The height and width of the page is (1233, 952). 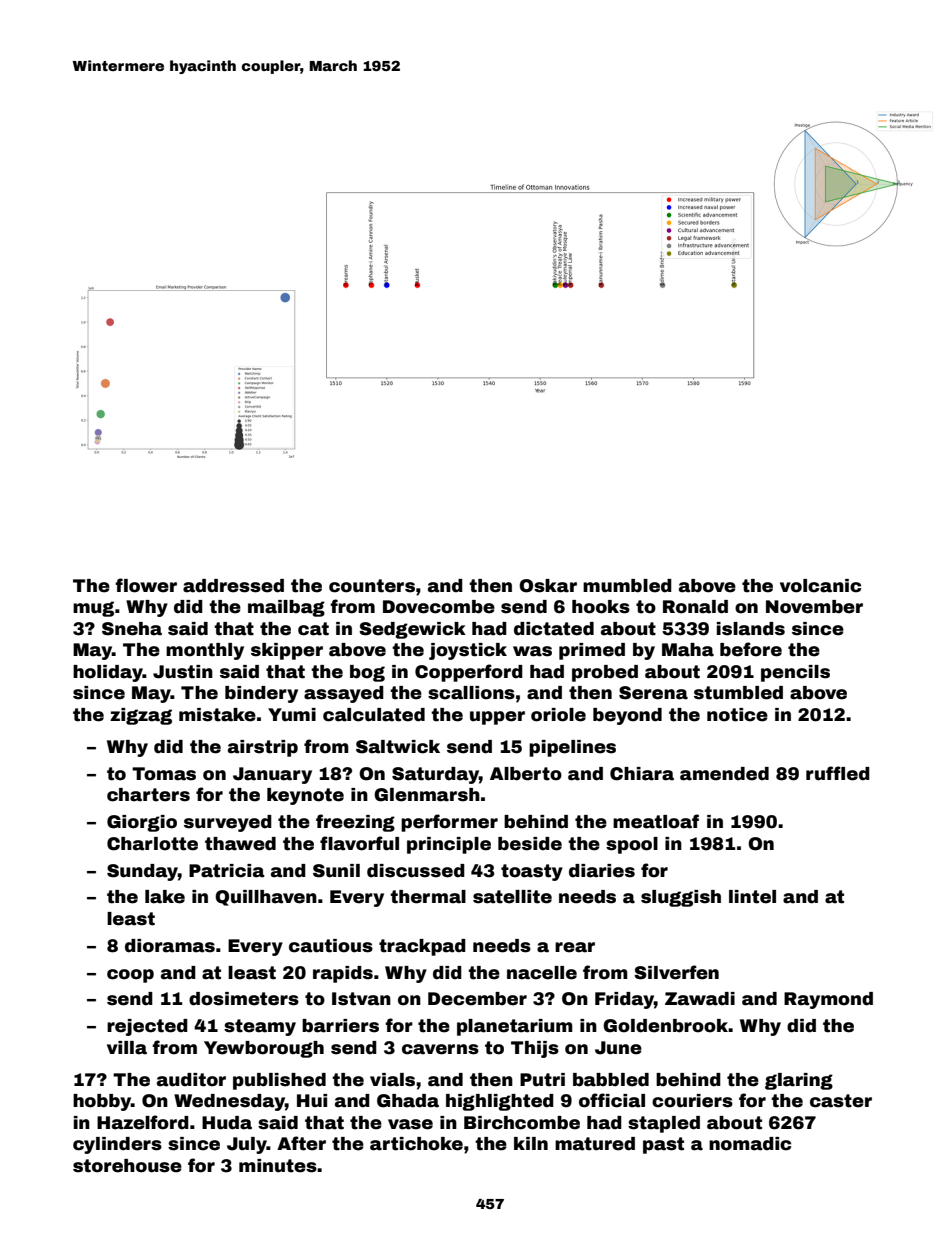 I want to click on Oskar, so click(x=548, y=586).
